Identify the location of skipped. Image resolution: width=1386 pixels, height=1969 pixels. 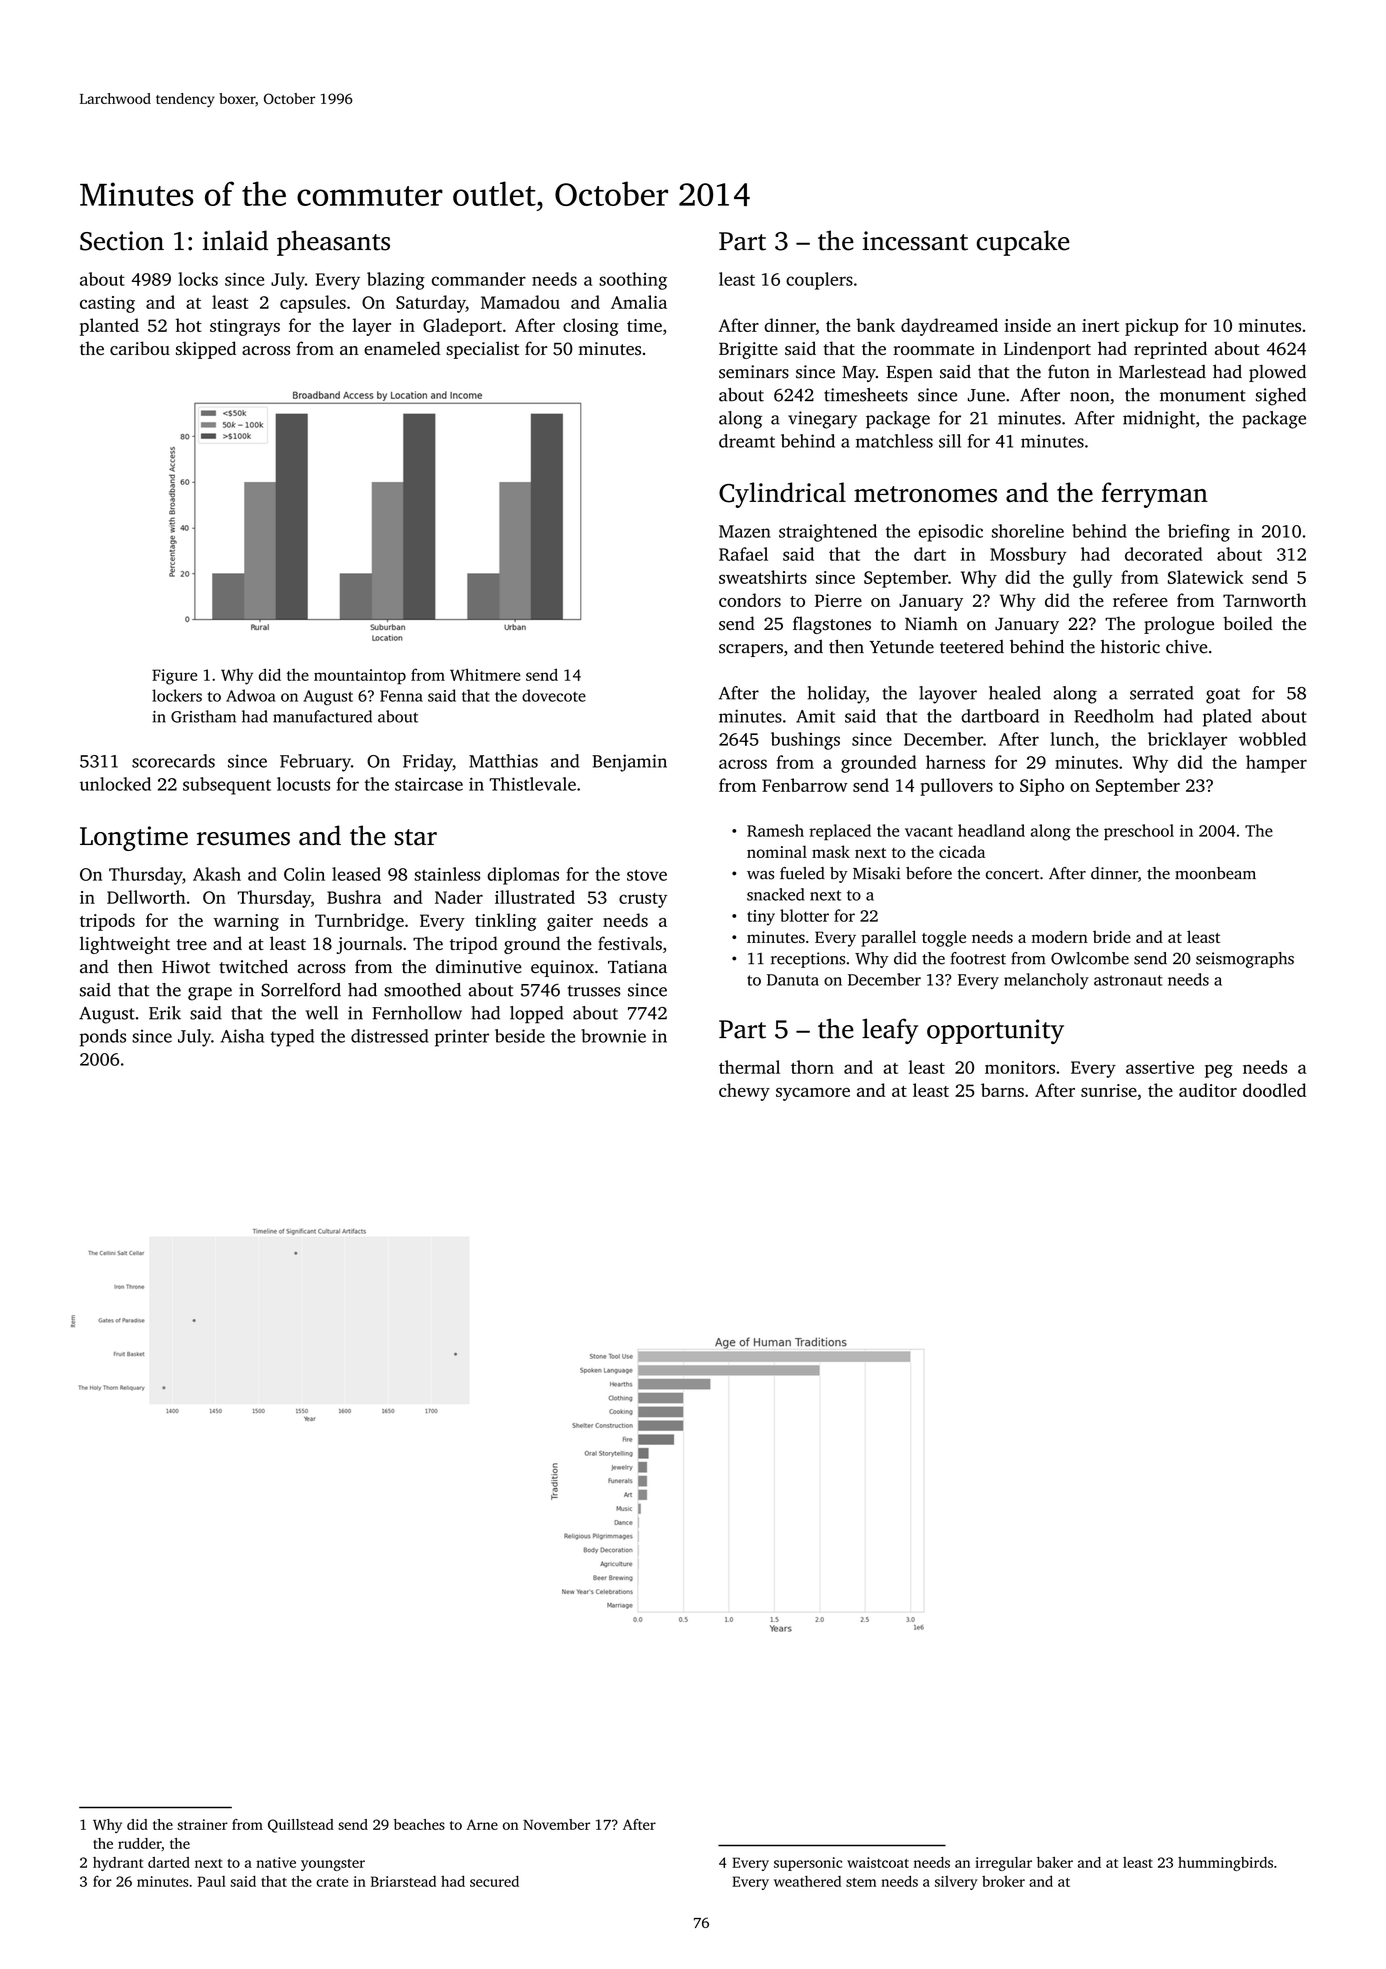
(206, 350).
